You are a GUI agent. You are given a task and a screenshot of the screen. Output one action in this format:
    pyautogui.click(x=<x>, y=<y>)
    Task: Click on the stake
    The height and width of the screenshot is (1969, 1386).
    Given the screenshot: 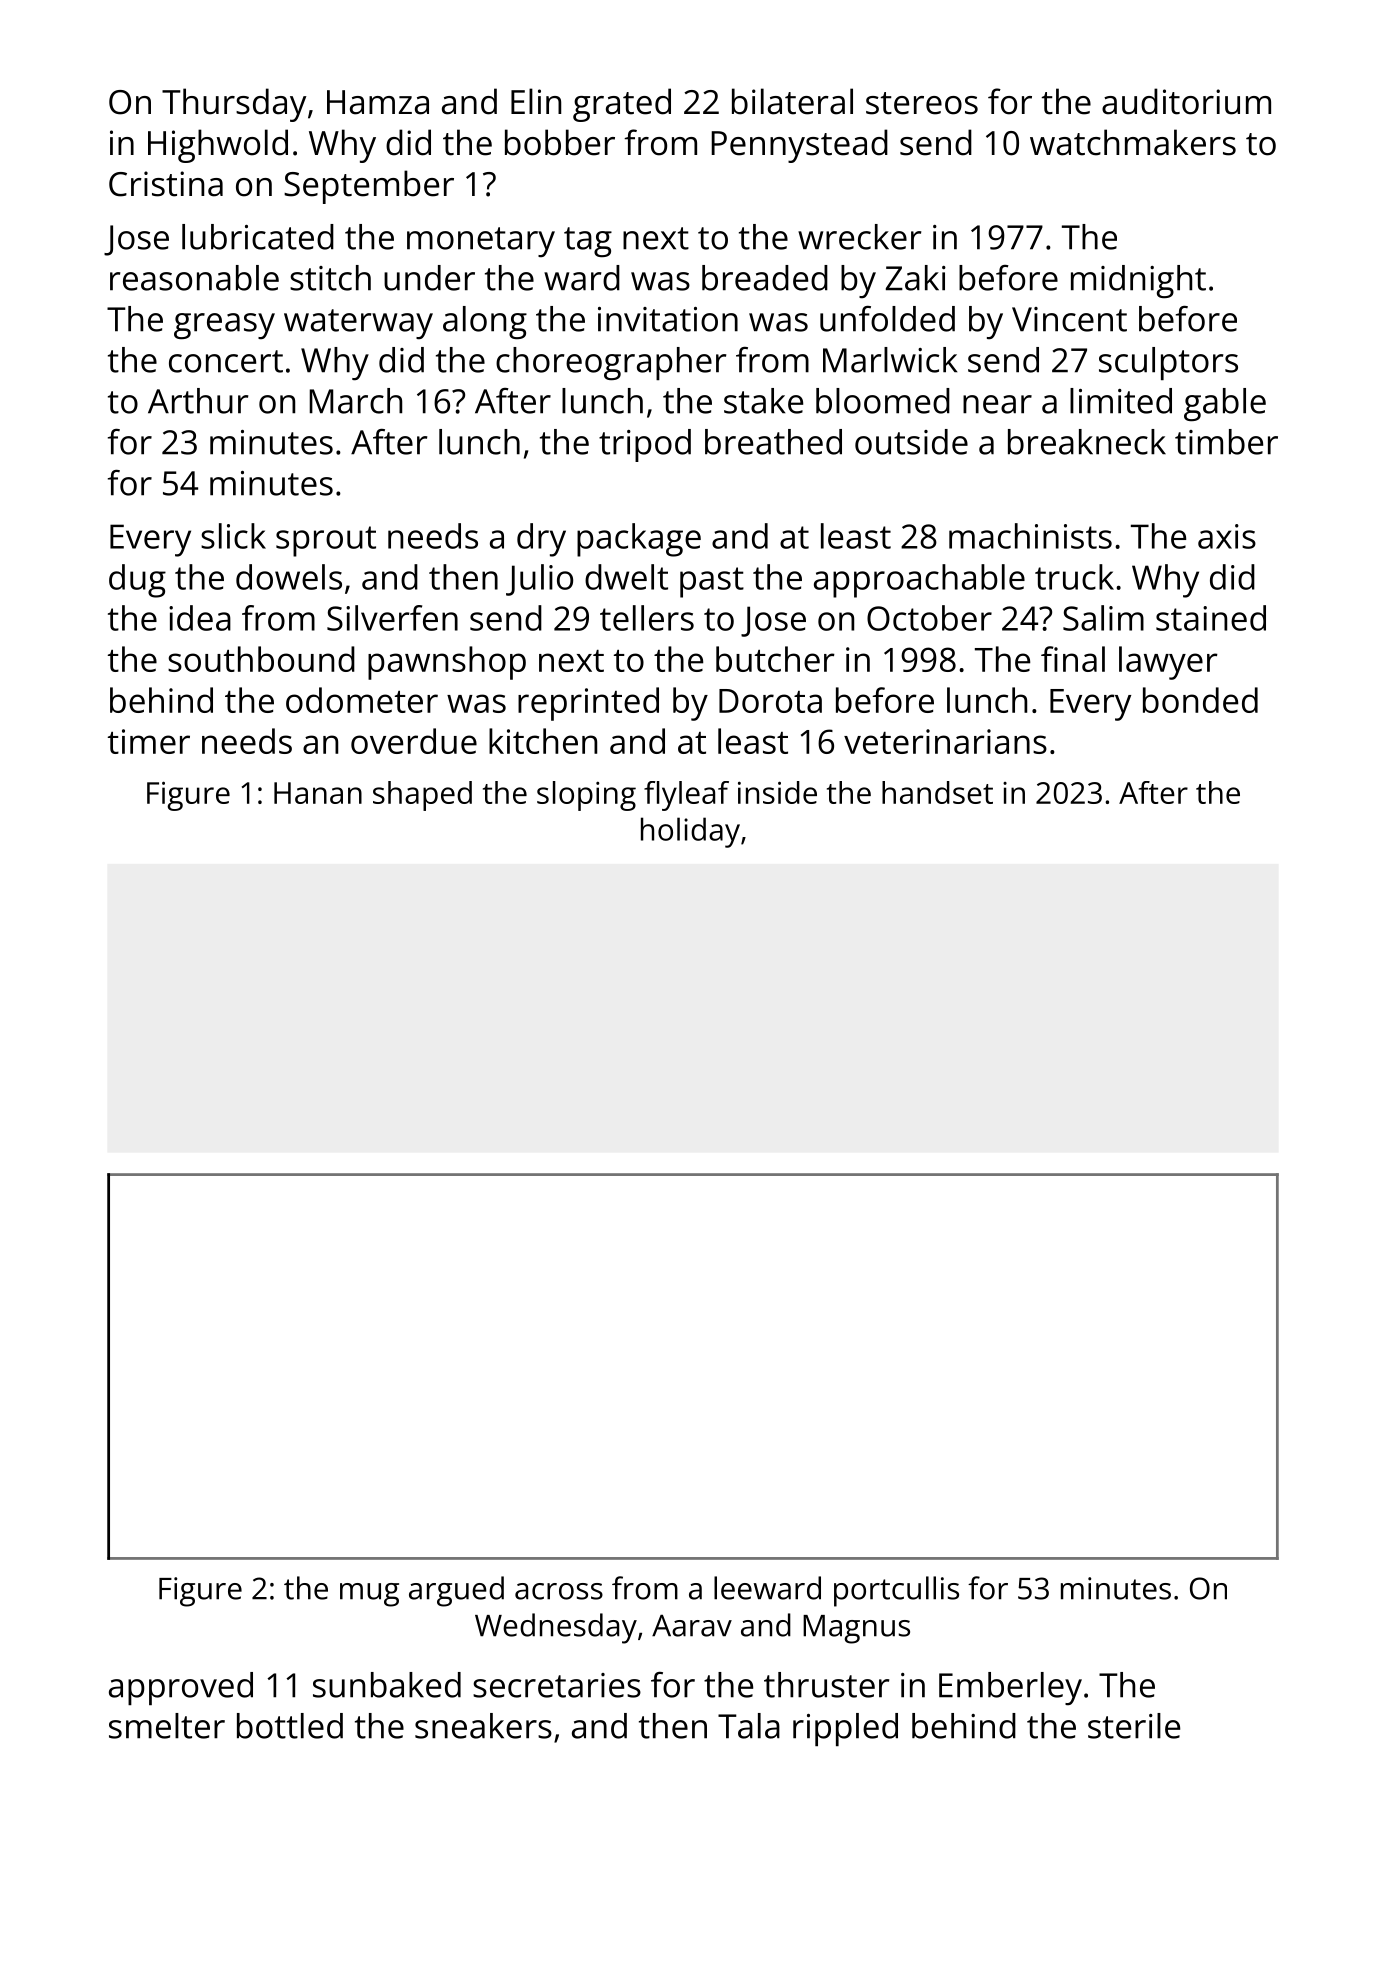 What is the action you would take?
    pyautogui.click(x=763, y=401)
